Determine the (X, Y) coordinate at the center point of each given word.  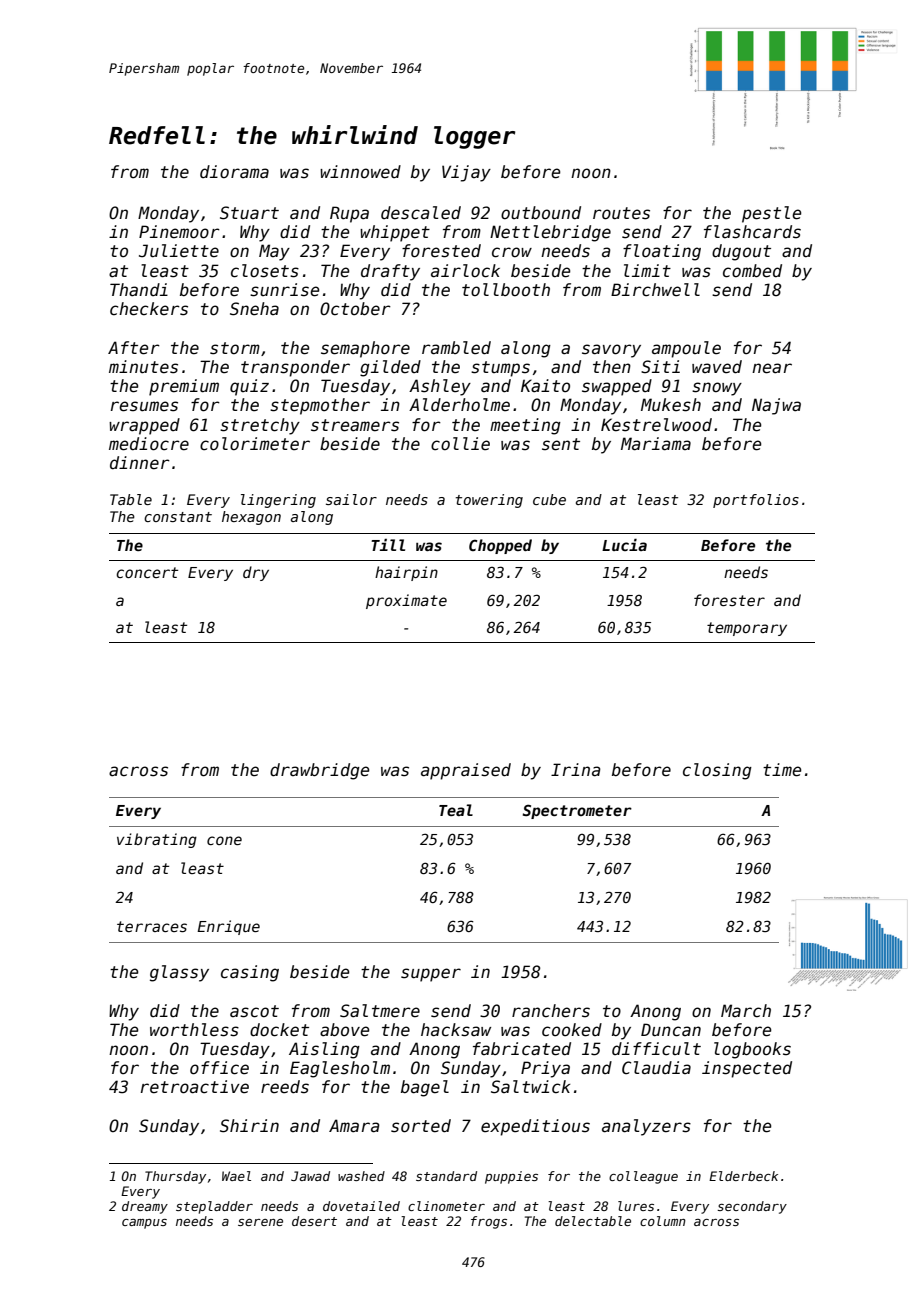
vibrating (157, 840)
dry (256, 573)
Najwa (776, 406)
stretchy (260, 426)
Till (388, 545)
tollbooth (506, 290)
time (782, 770)
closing (717, 771)
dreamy (145, 1207)
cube (549, 499)
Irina (576, 770)
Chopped (500, 546)
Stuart (249, 213)
